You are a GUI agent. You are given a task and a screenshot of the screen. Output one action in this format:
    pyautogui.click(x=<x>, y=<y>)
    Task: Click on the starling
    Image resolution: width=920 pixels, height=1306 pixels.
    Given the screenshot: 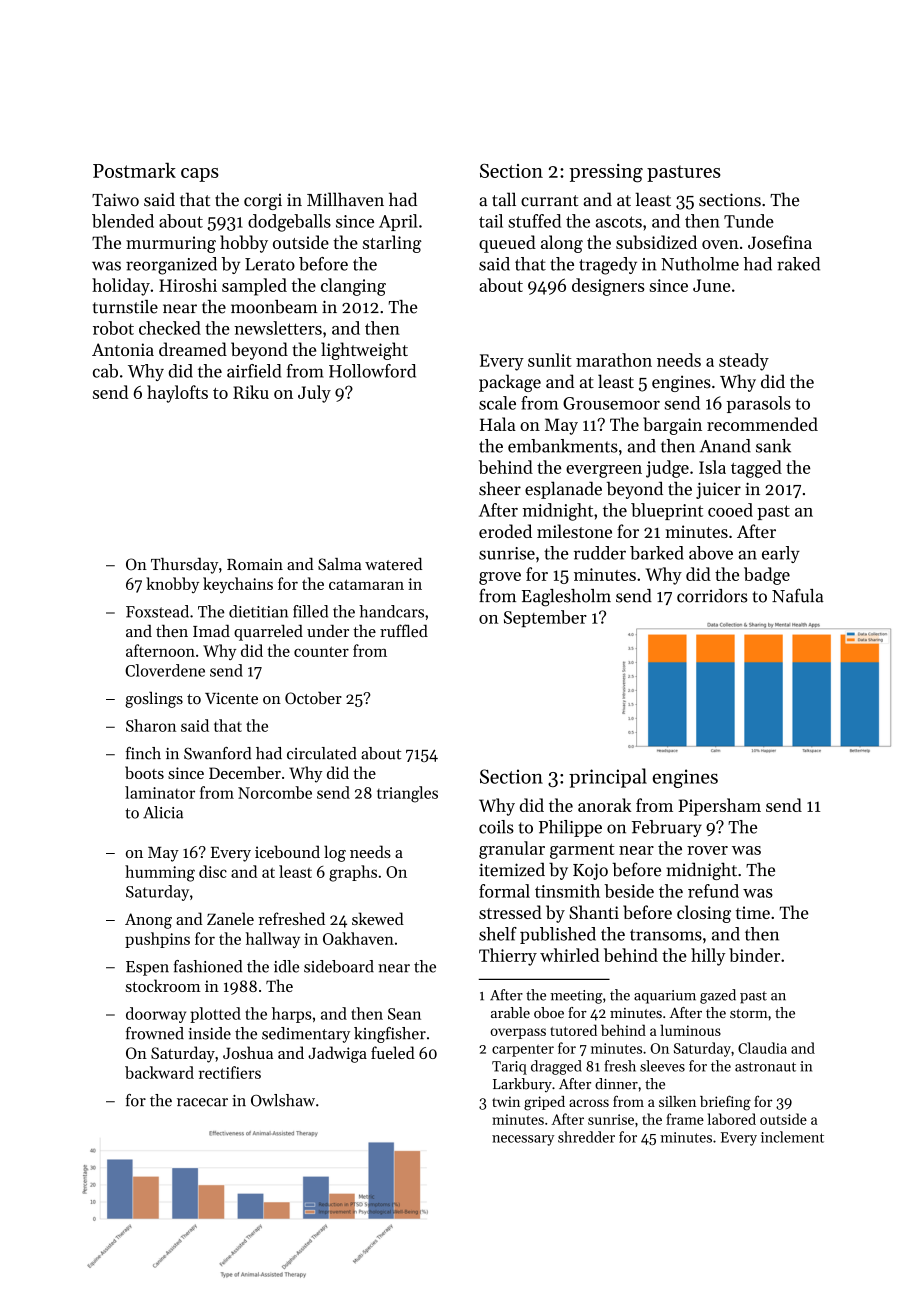 What is the action you would take?
    pyautogui.click(x=392, y=244)
